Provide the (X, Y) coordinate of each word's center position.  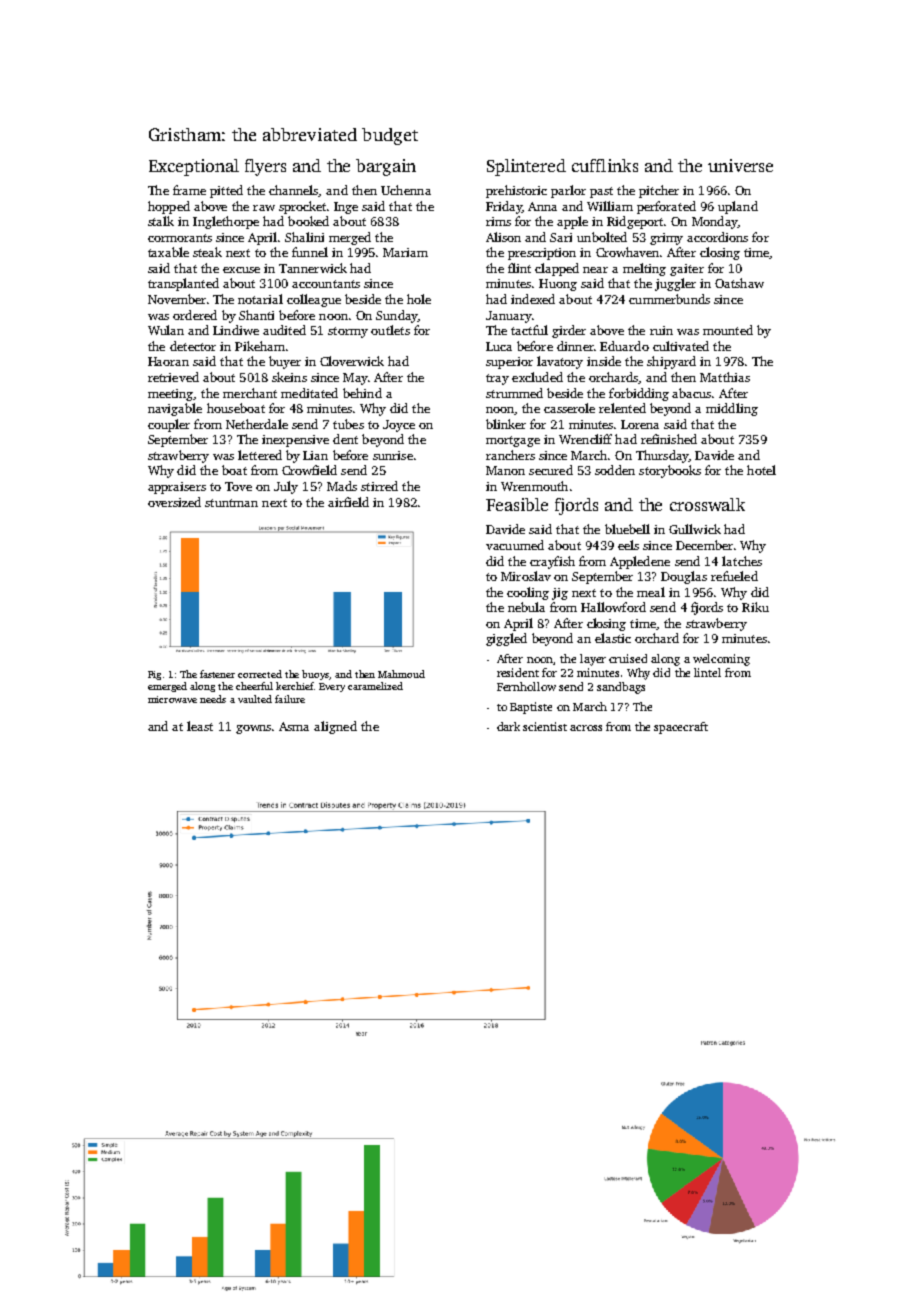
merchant (250, 393)
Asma (294, 726)
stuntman (231, 503)
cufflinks (605, 165)
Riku (755, 607)
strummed (514, 393)
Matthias (725, 377)
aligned (335, 727)
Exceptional (194, 167)
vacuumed (515, 545)
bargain (386, 167)
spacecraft (681, 728)
